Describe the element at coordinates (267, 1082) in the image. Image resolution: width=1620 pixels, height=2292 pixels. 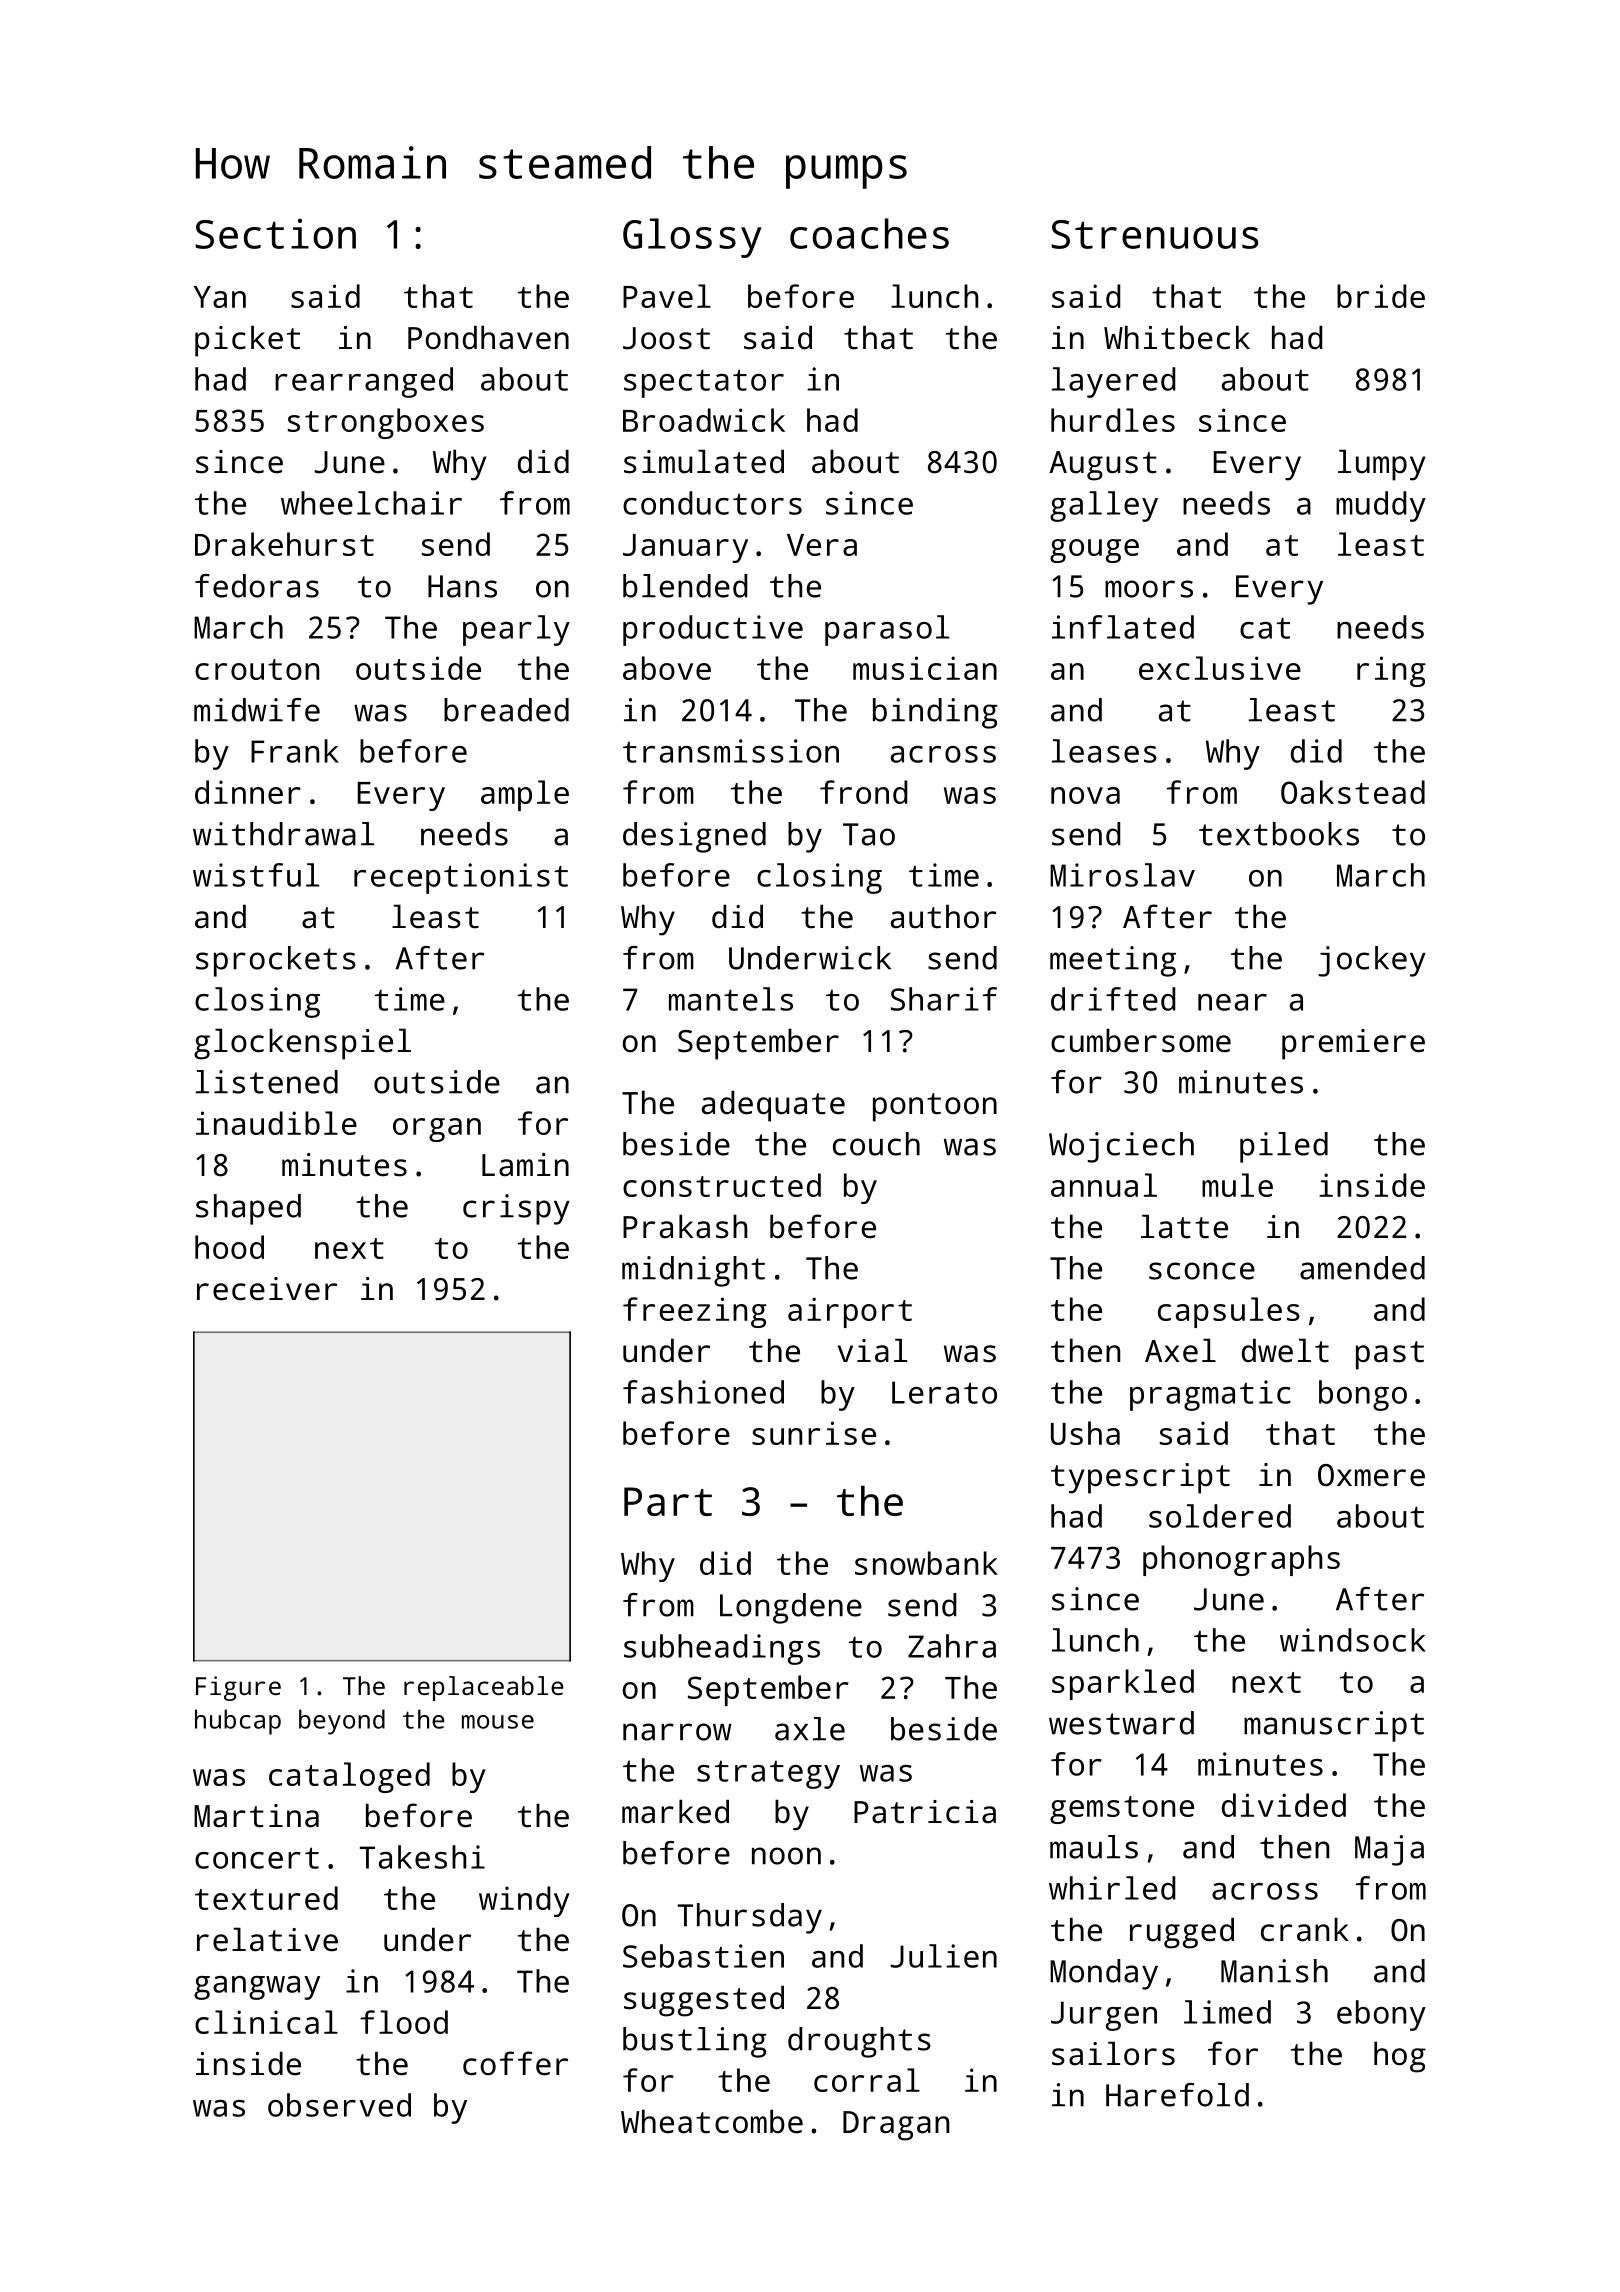
I see `listened` at that location.
